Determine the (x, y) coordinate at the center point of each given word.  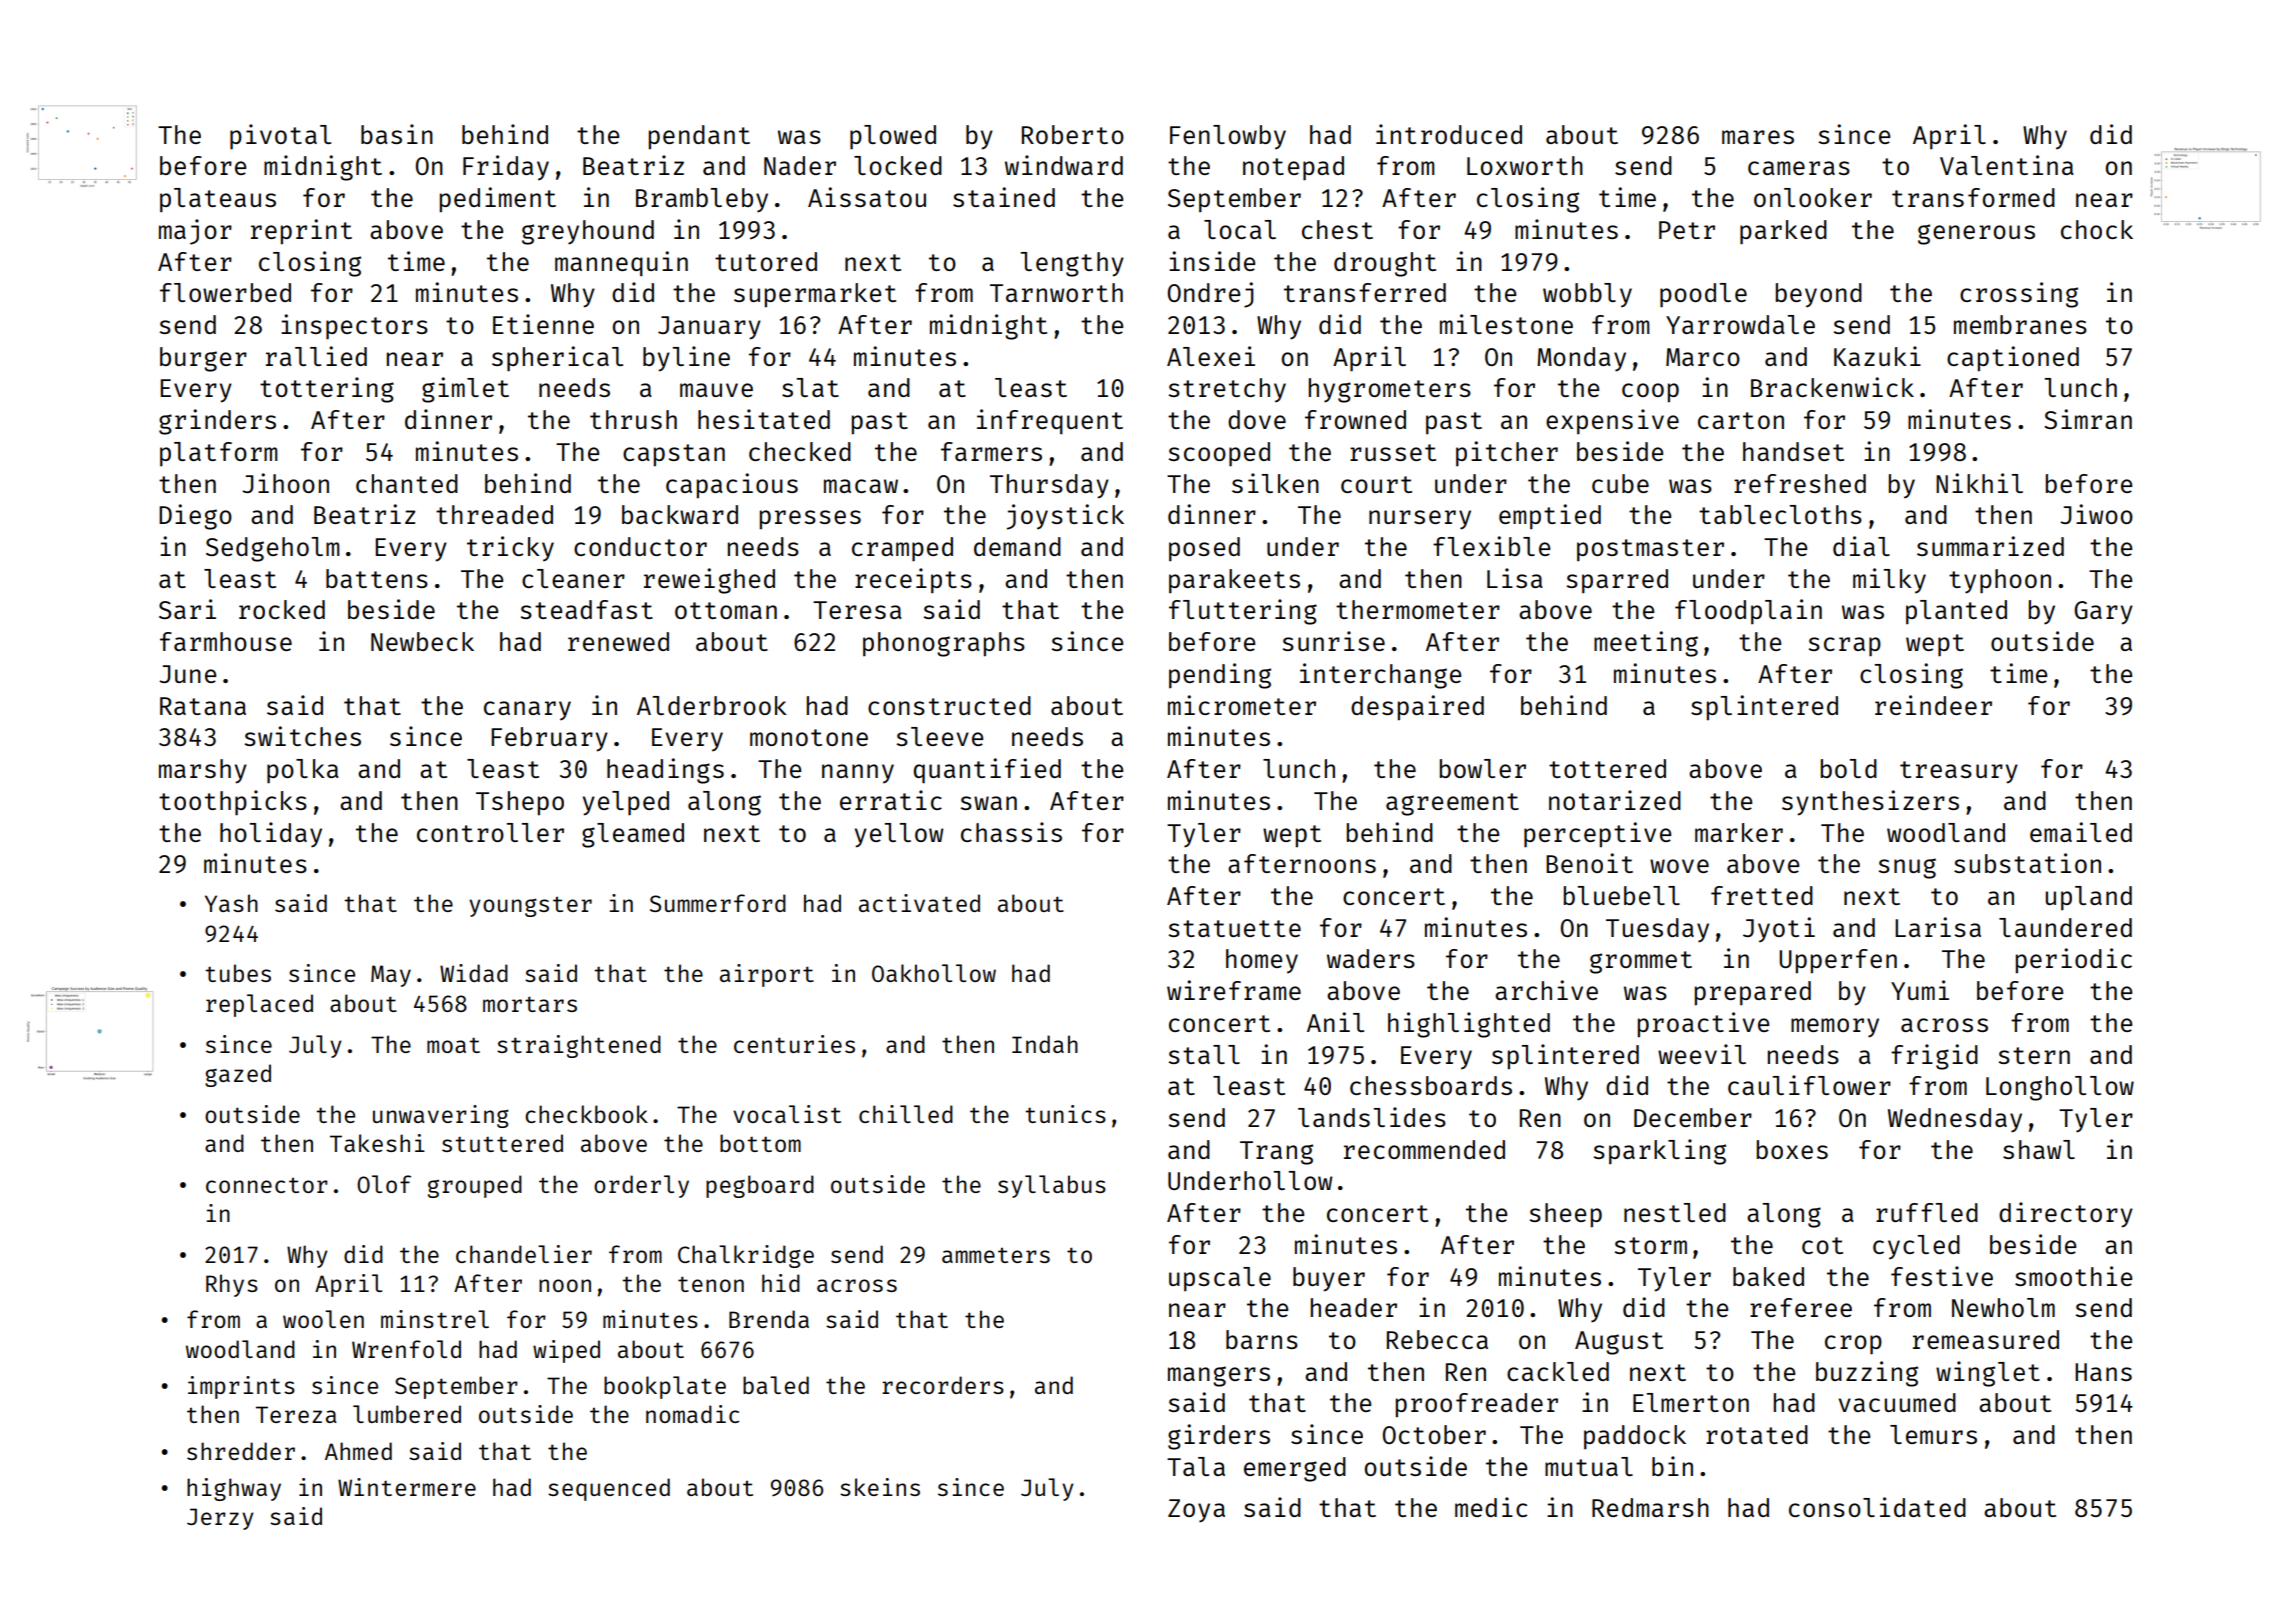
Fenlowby (1228, 137)
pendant (699, 137)
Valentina (2007, 165)
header (1354, 1307)
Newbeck (422, 641)
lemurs (1933, 1434)
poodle (1703, 295)
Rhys (232, 1285)
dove (1257, 419)
